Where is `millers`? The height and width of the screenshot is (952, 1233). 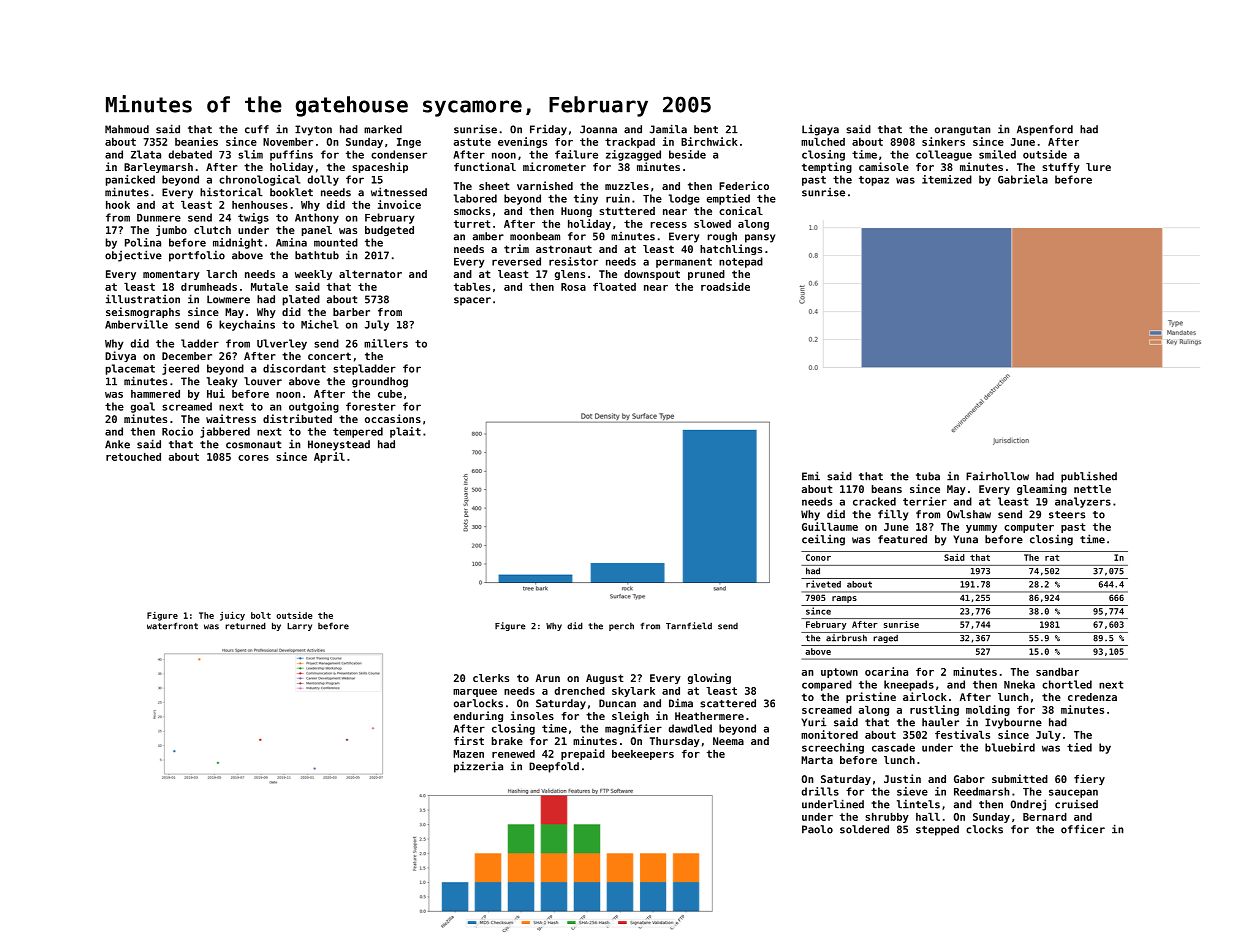 millers is located at coordinates (386, 343).
